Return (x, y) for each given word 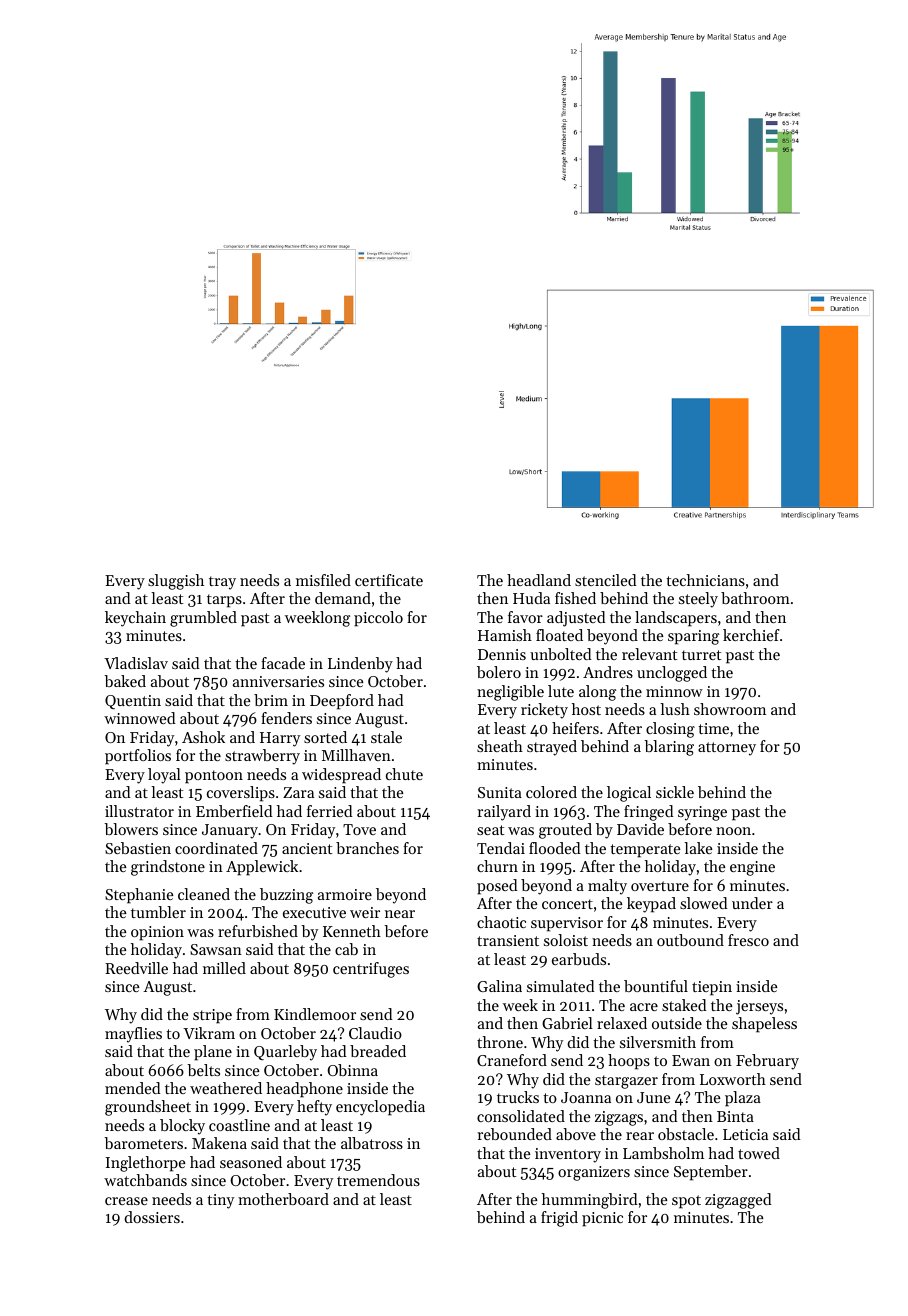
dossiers (152, 1217)
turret (702, 655)
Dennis (502, 654)
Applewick (262, 868)
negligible (510, 693)
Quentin (133, 702)
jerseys (759, 1007)
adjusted (576, 619)
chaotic (501, 922)
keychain (135, 619)
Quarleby (285, 1053)
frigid (559, 1219)
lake (698, 848)
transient (508, 940)
